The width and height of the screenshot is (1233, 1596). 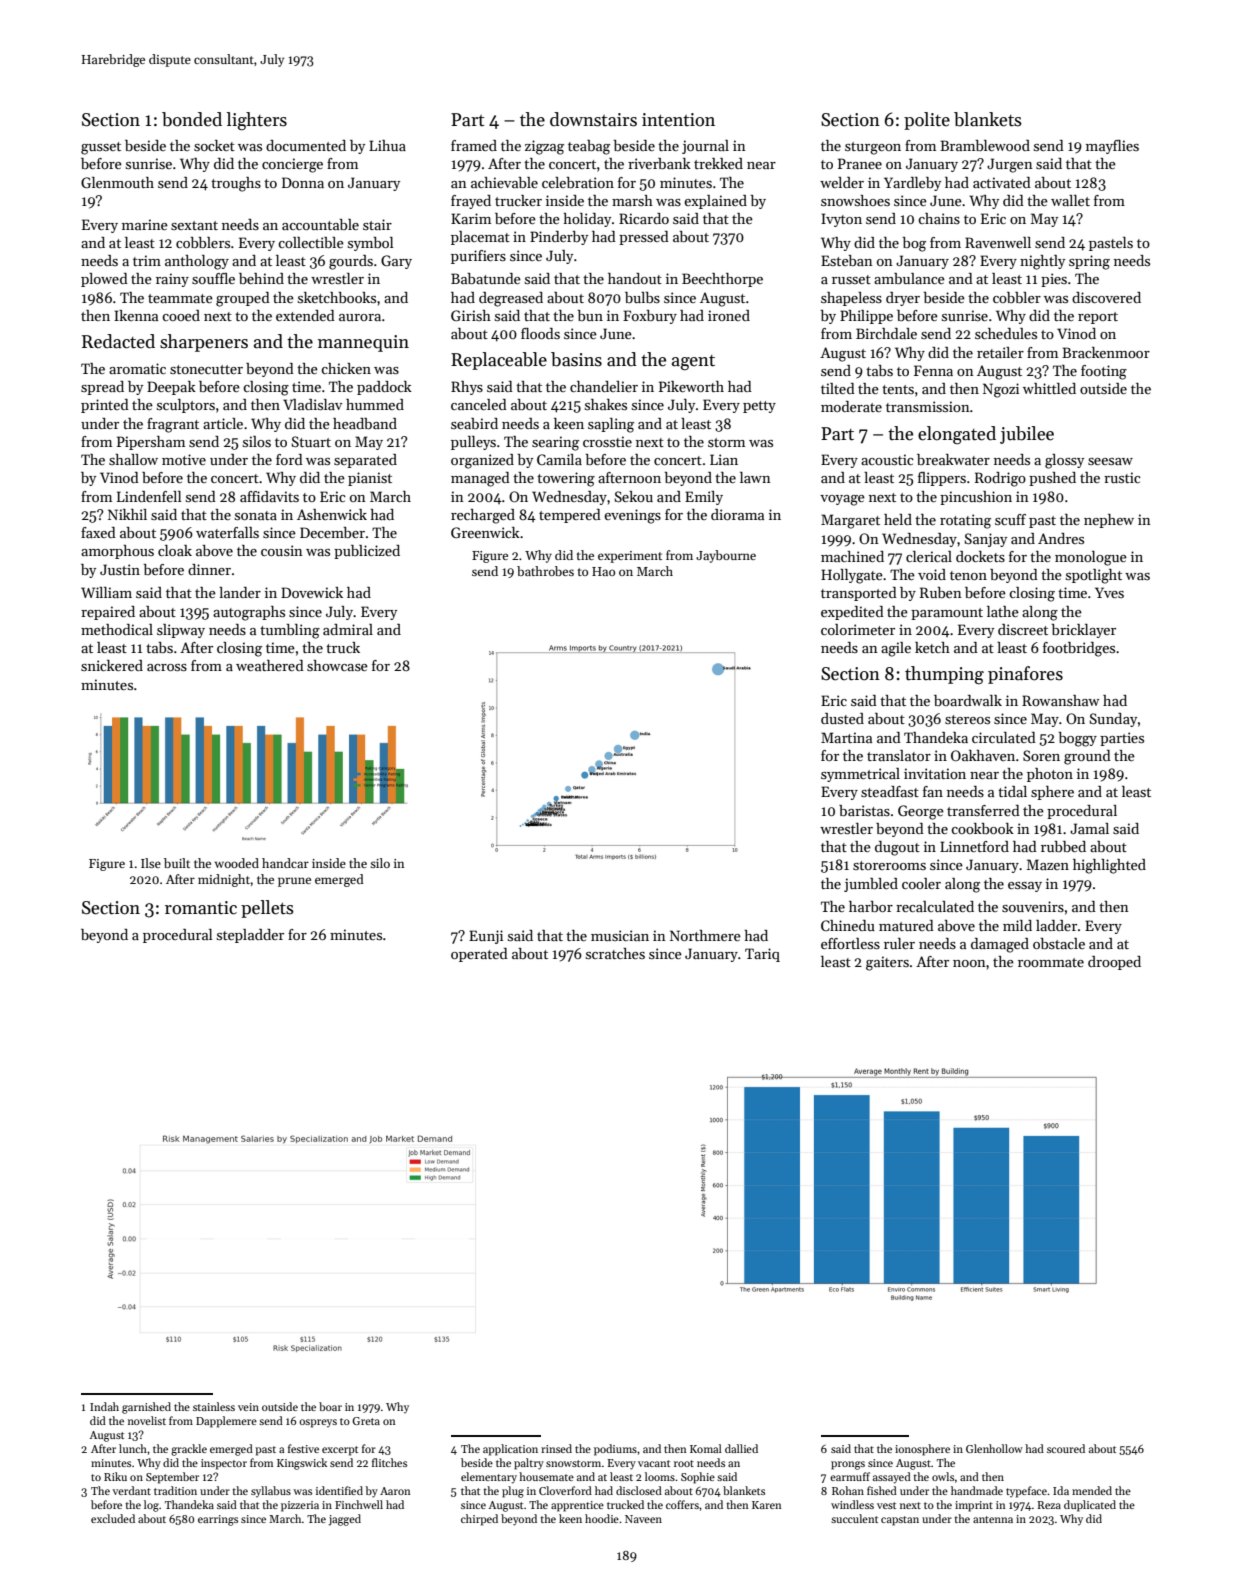 What do you see at coordinates (113, 1518) in the screenshot?
I see `excluded` at bounding box center [113, 1518].
